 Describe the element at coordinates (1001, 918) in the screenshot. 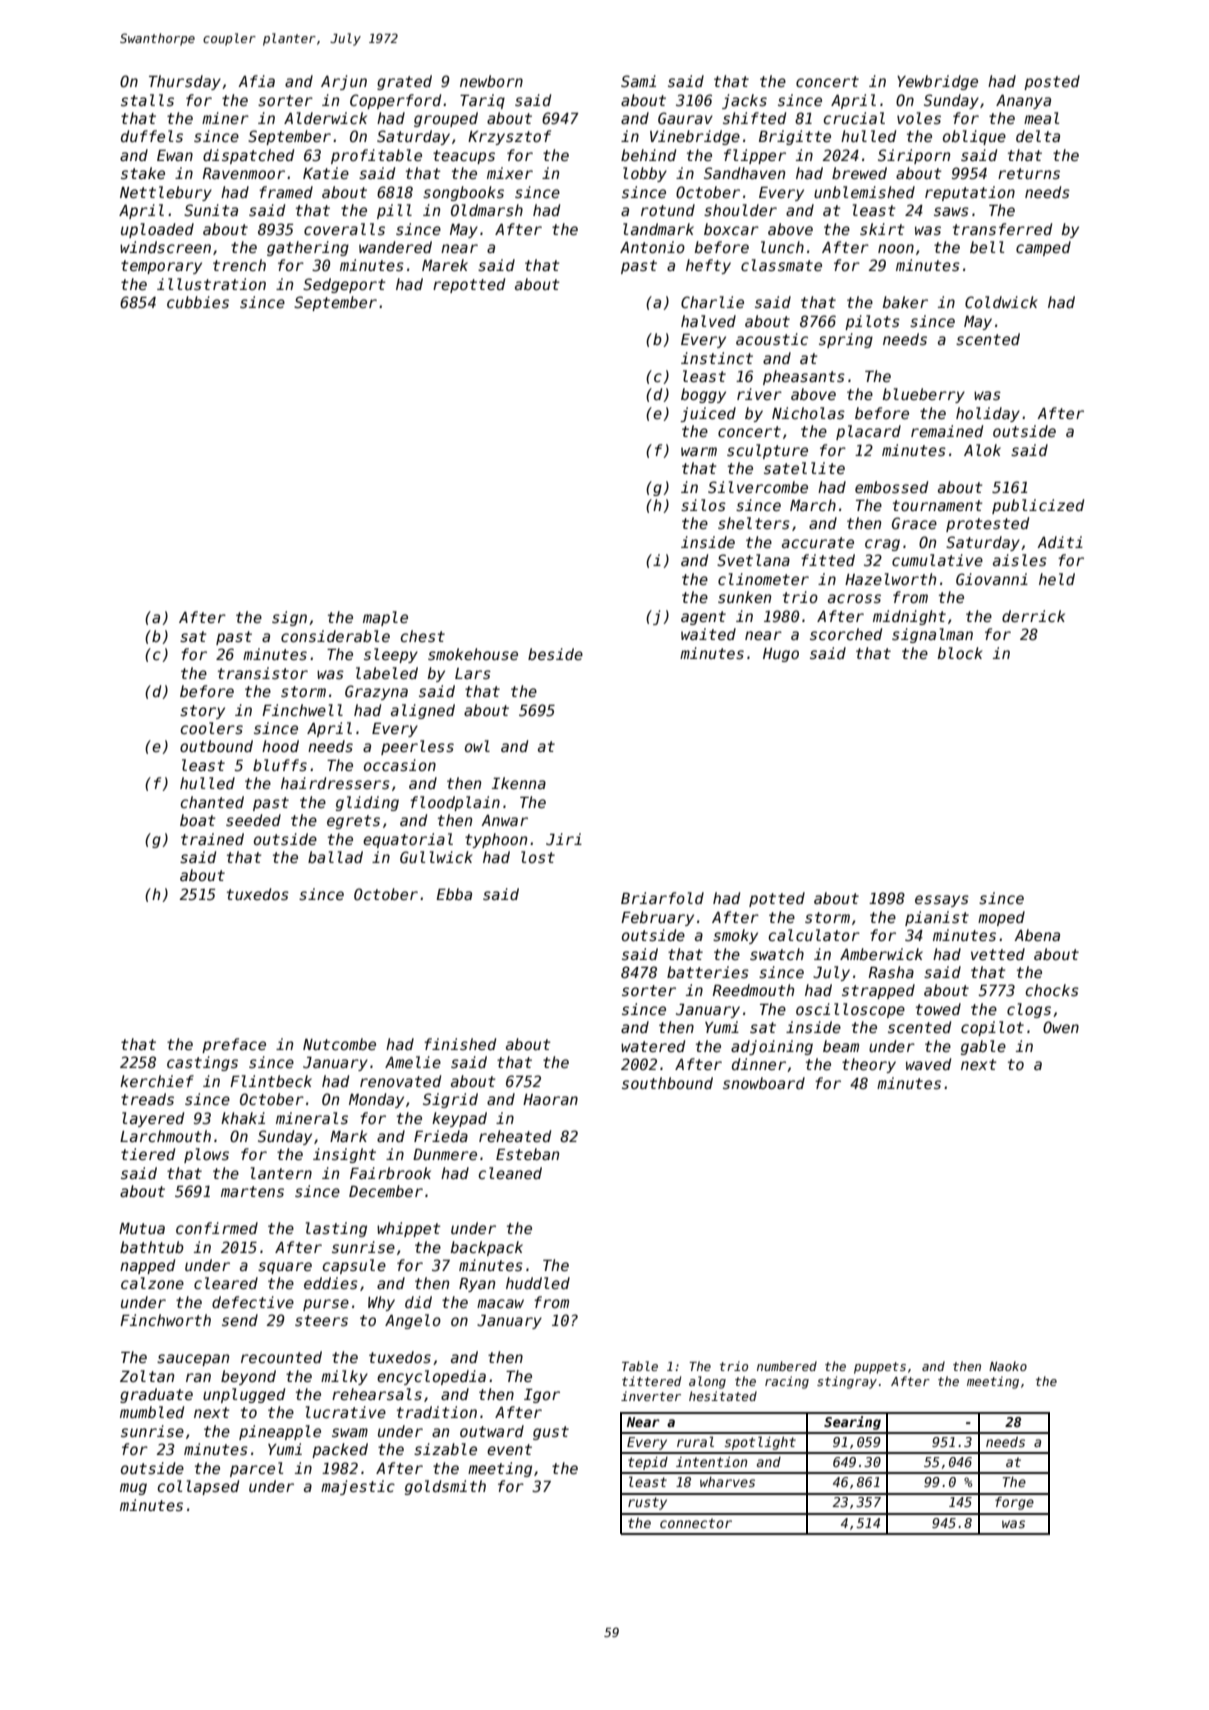

I see `moped` at that location.
